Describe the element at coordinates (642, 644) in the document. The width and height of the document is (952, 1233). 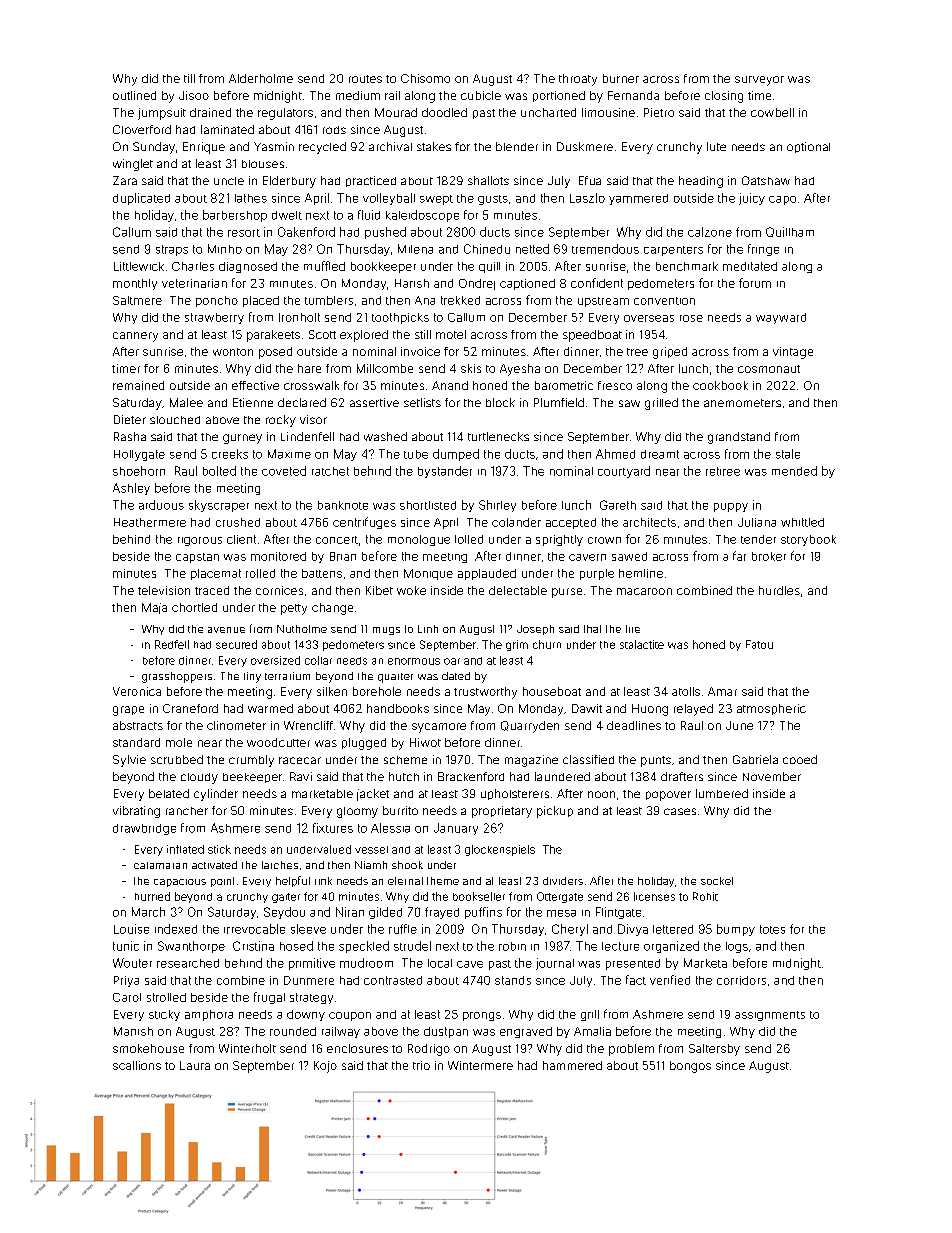
I see `stalactite` at that location.
